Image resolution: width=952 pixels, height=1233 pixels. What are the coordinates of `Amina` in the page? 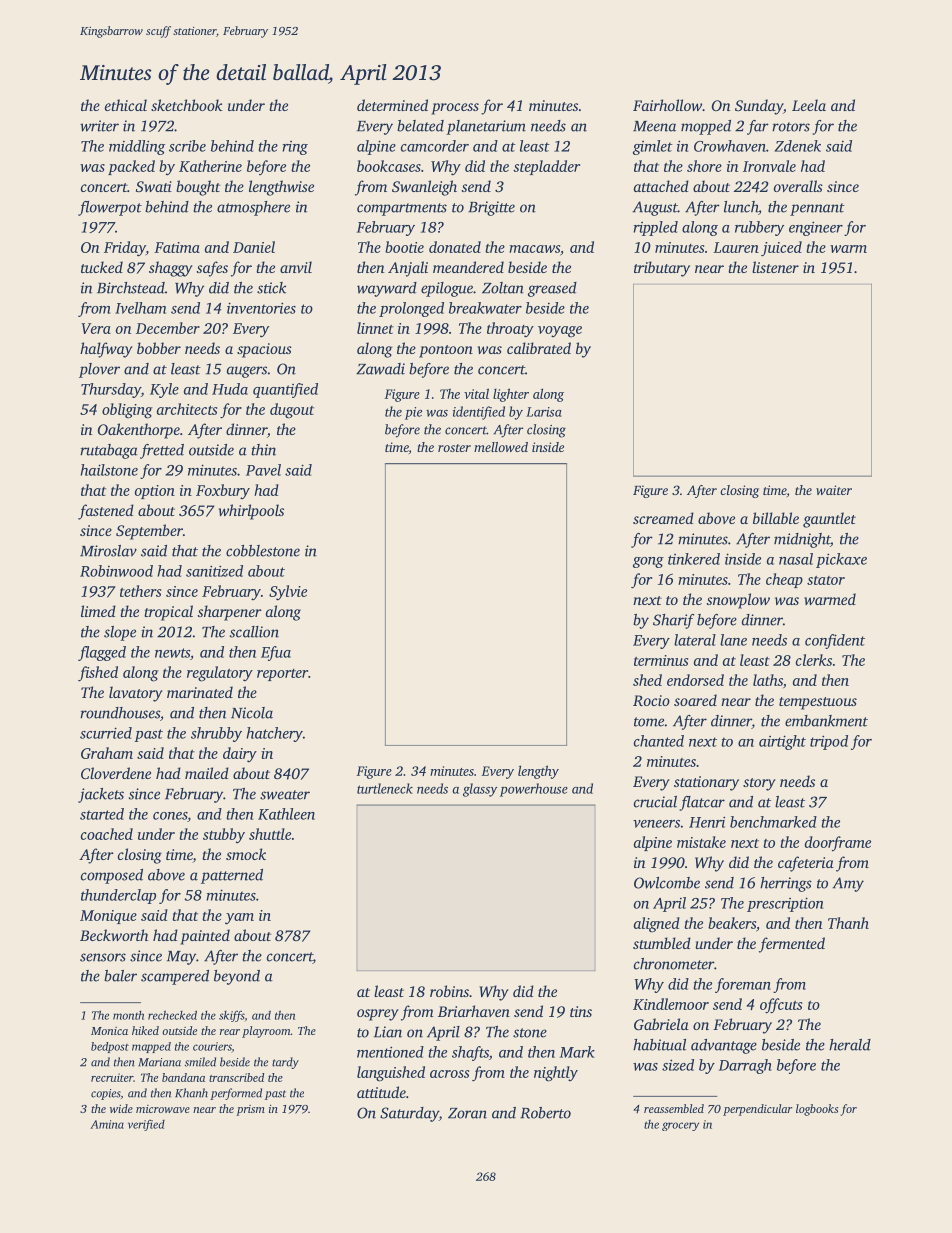 It's located at (107, 1124).
